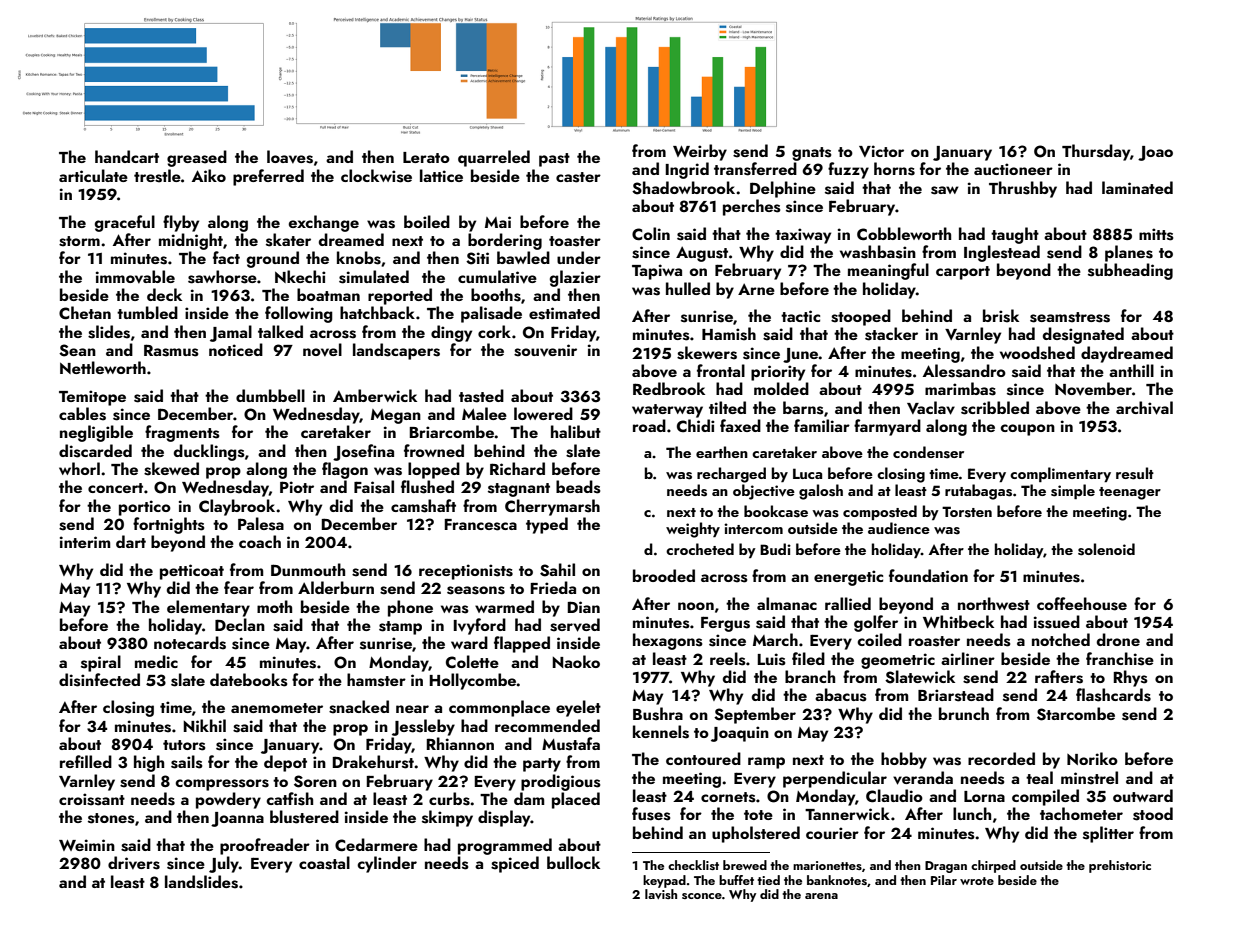  I want to click on bookcase, so click(776, 511).
